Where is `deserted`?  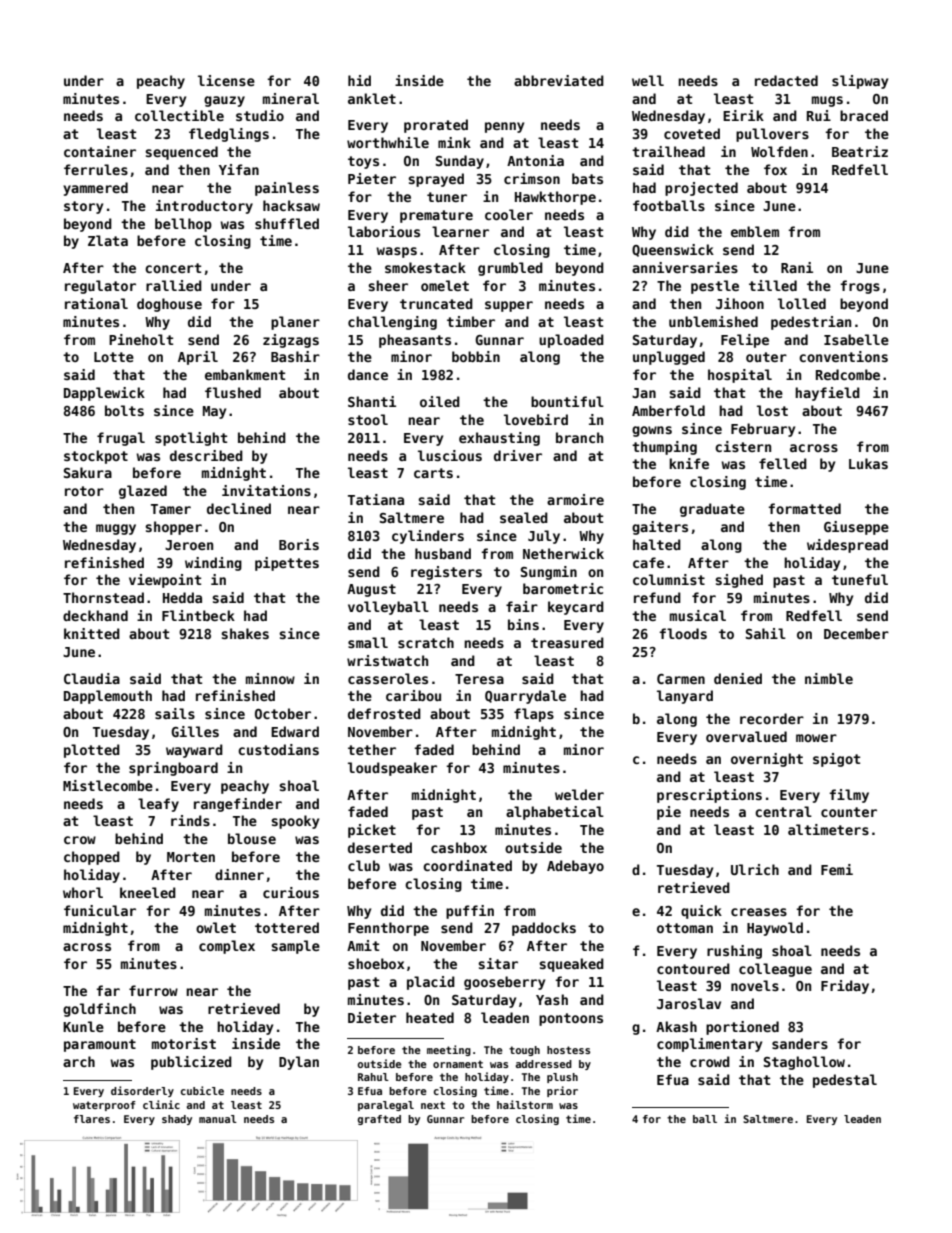 deserted is located at coordinates (380, 847).
